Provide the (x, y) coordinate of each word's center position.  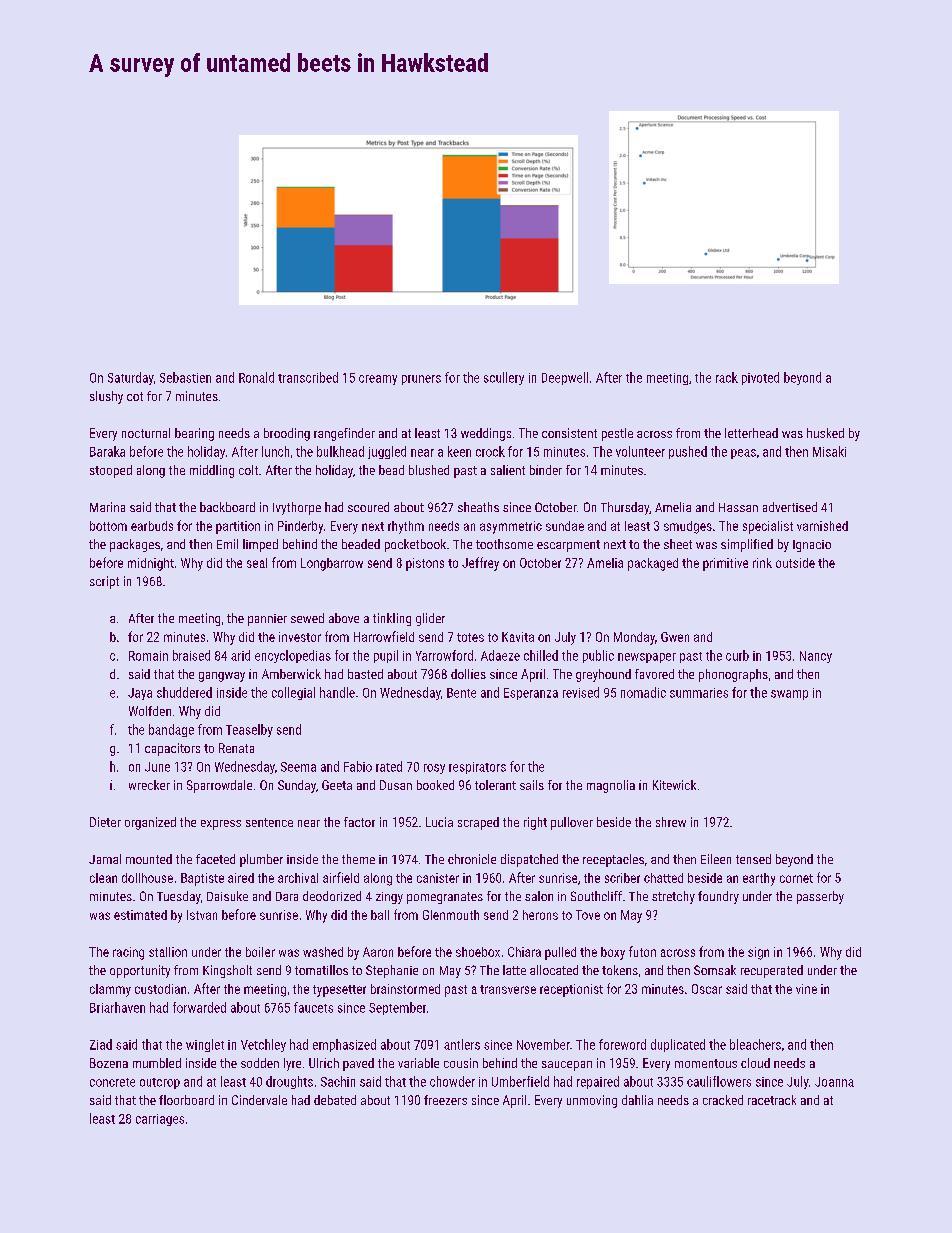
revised (581, 692)
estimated (140, 915)
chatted (663, 878)
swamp (789, 695)
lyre (292, 1064)
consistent (569, 433)
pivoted (760, 378)
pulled (560, 953)
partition (238, 527)
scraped (478, 823)
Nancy (816, 657)
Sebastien (185, 377)
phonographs (733, 675)
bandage (171, 730)
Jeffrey (480, 564)
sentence (269, 822)
